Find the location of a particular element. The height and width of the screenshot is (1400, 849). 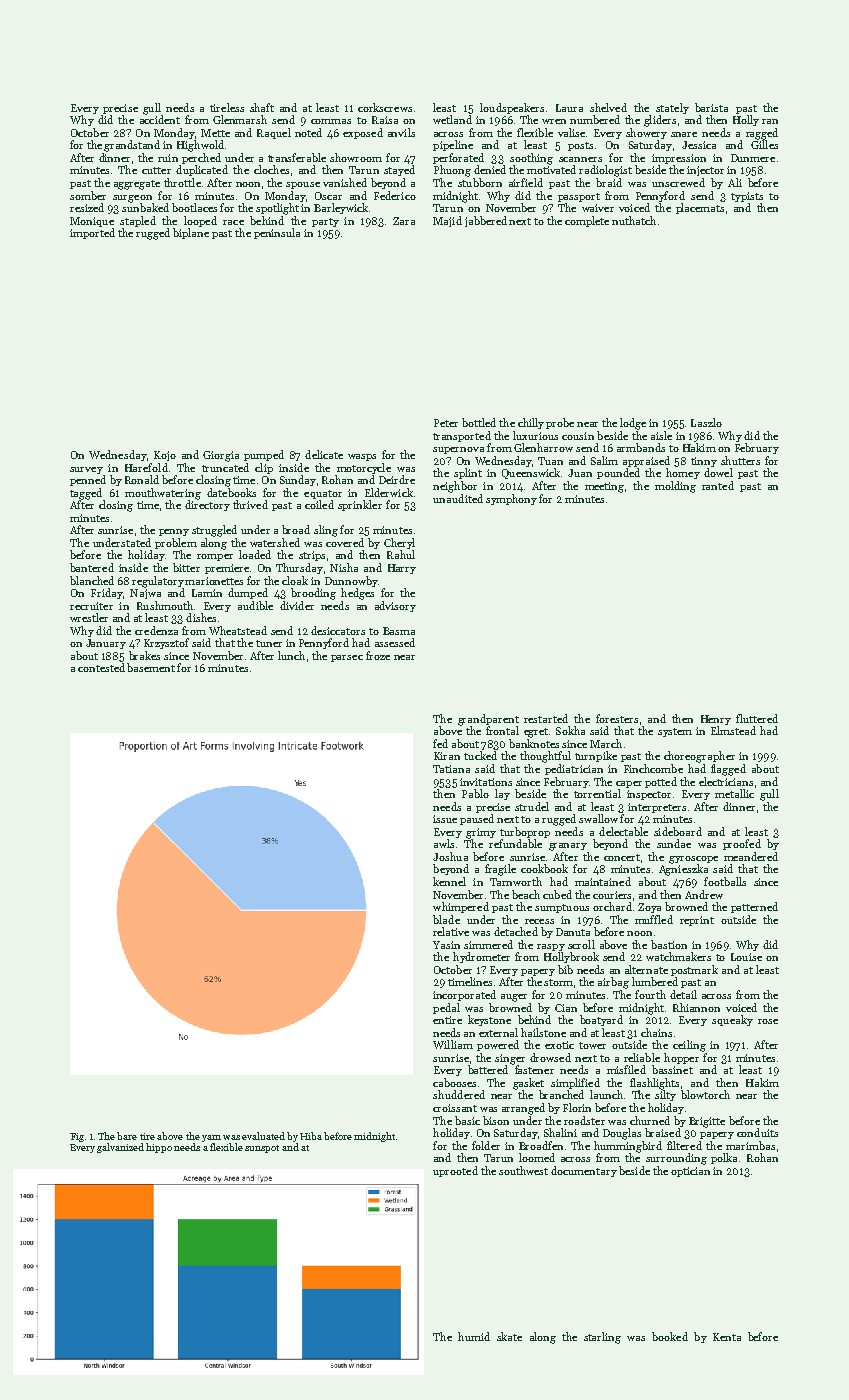

hippo is located at coordinates (159, 1148).
